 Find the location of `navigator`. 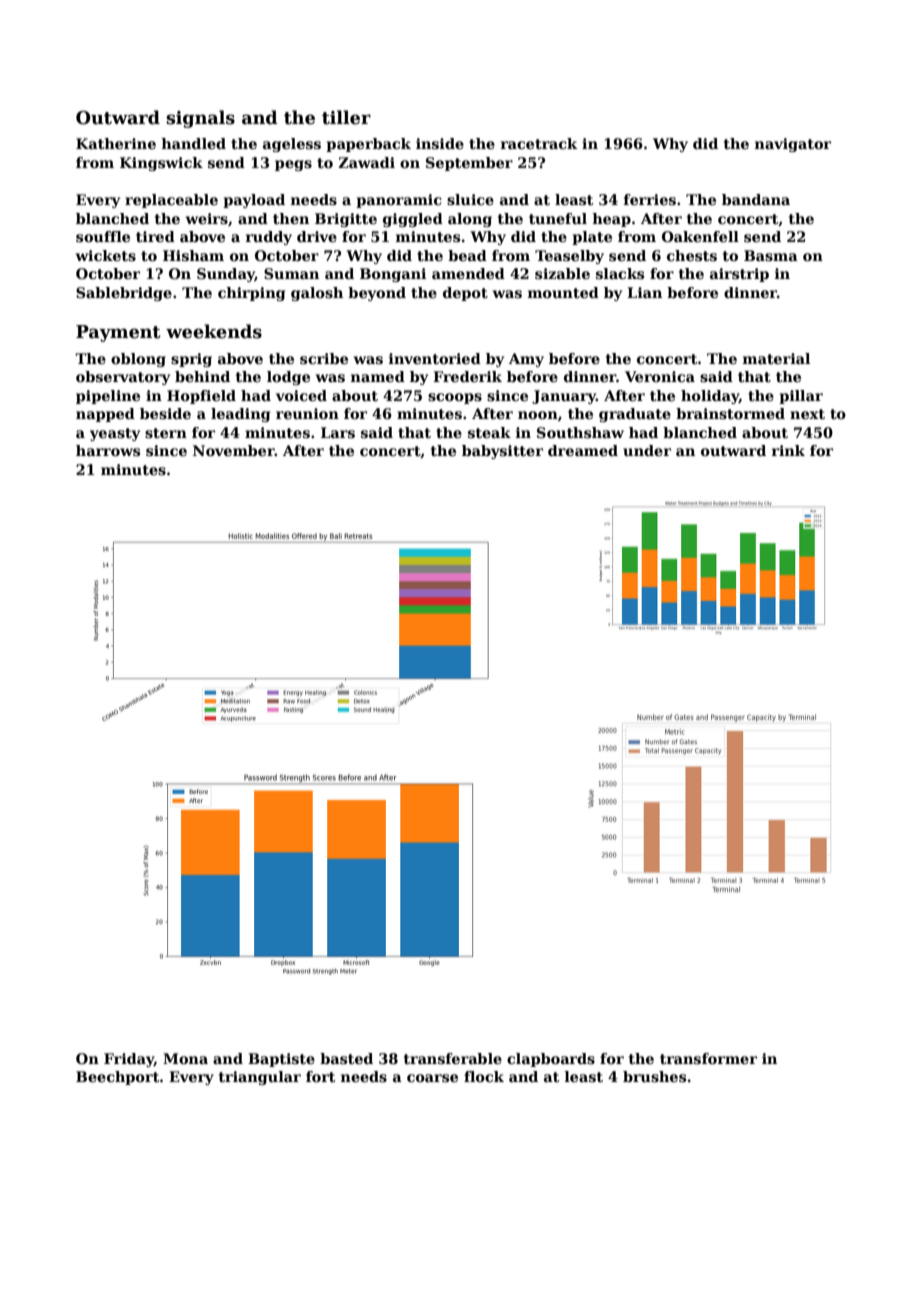

navigator is located at coordinates (793, 145).
